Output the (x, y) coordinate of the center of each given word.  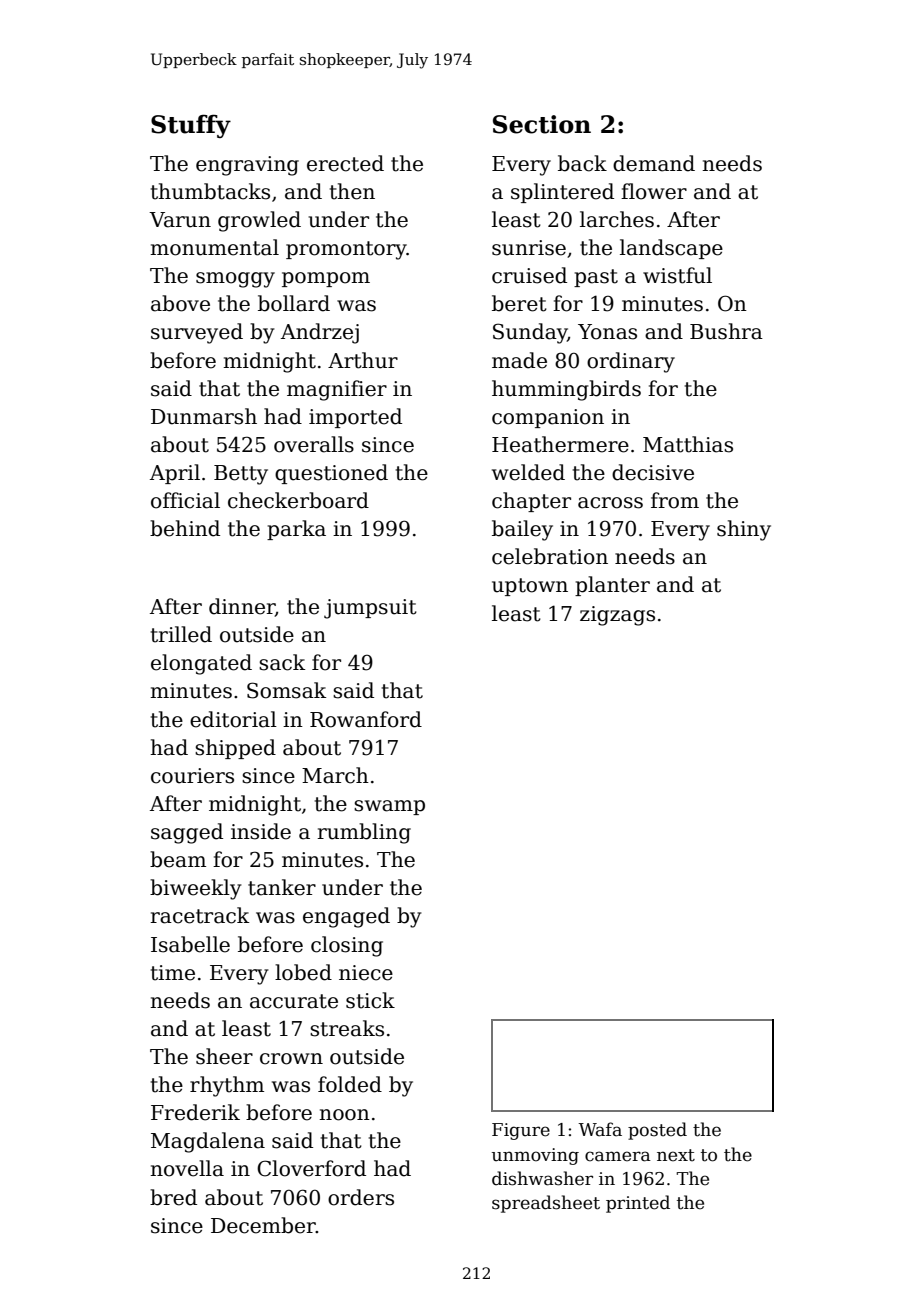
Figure (521, 1131)
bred (173, 1197)
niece (366, 973)
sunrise (529, 248)
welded (528, 472)
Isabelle (190, 944)
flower (654, 191)
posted (657, 1131)
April (175, 474)
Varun (180, 220)
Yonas (607, 332)
